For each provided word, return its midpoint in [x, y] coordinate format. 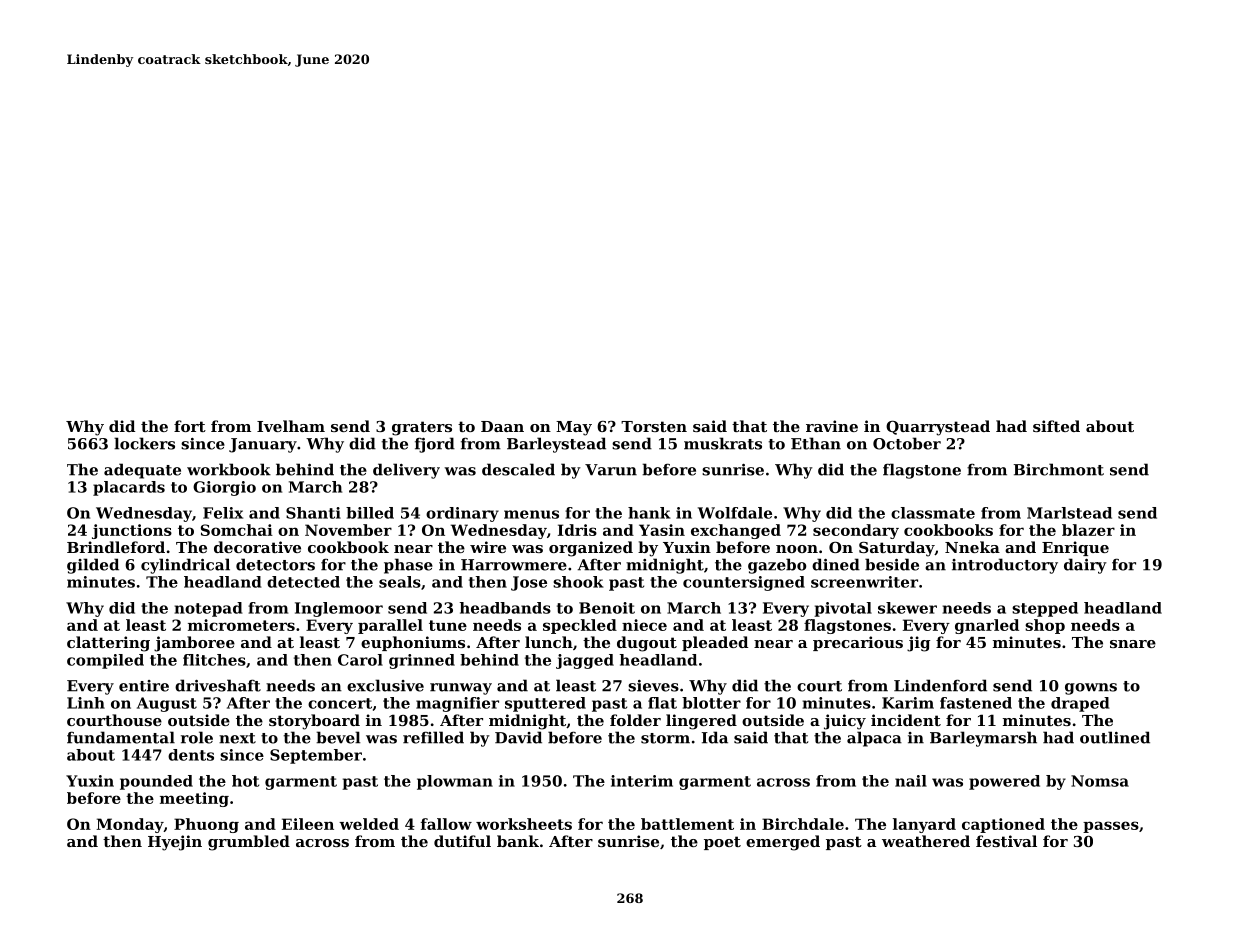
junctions [132, 531]
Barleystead [556, 445]
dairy [1085, 566]
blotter [711, 703]
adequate [142, 471]
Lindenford [940, 685]
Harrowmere [514, 565]
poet [722, 843]
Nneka [972, 547]
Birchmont [1059, 469]
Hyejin [175, 843]
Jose [529, 583]
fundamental [121, 737]
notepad [209, 609]
